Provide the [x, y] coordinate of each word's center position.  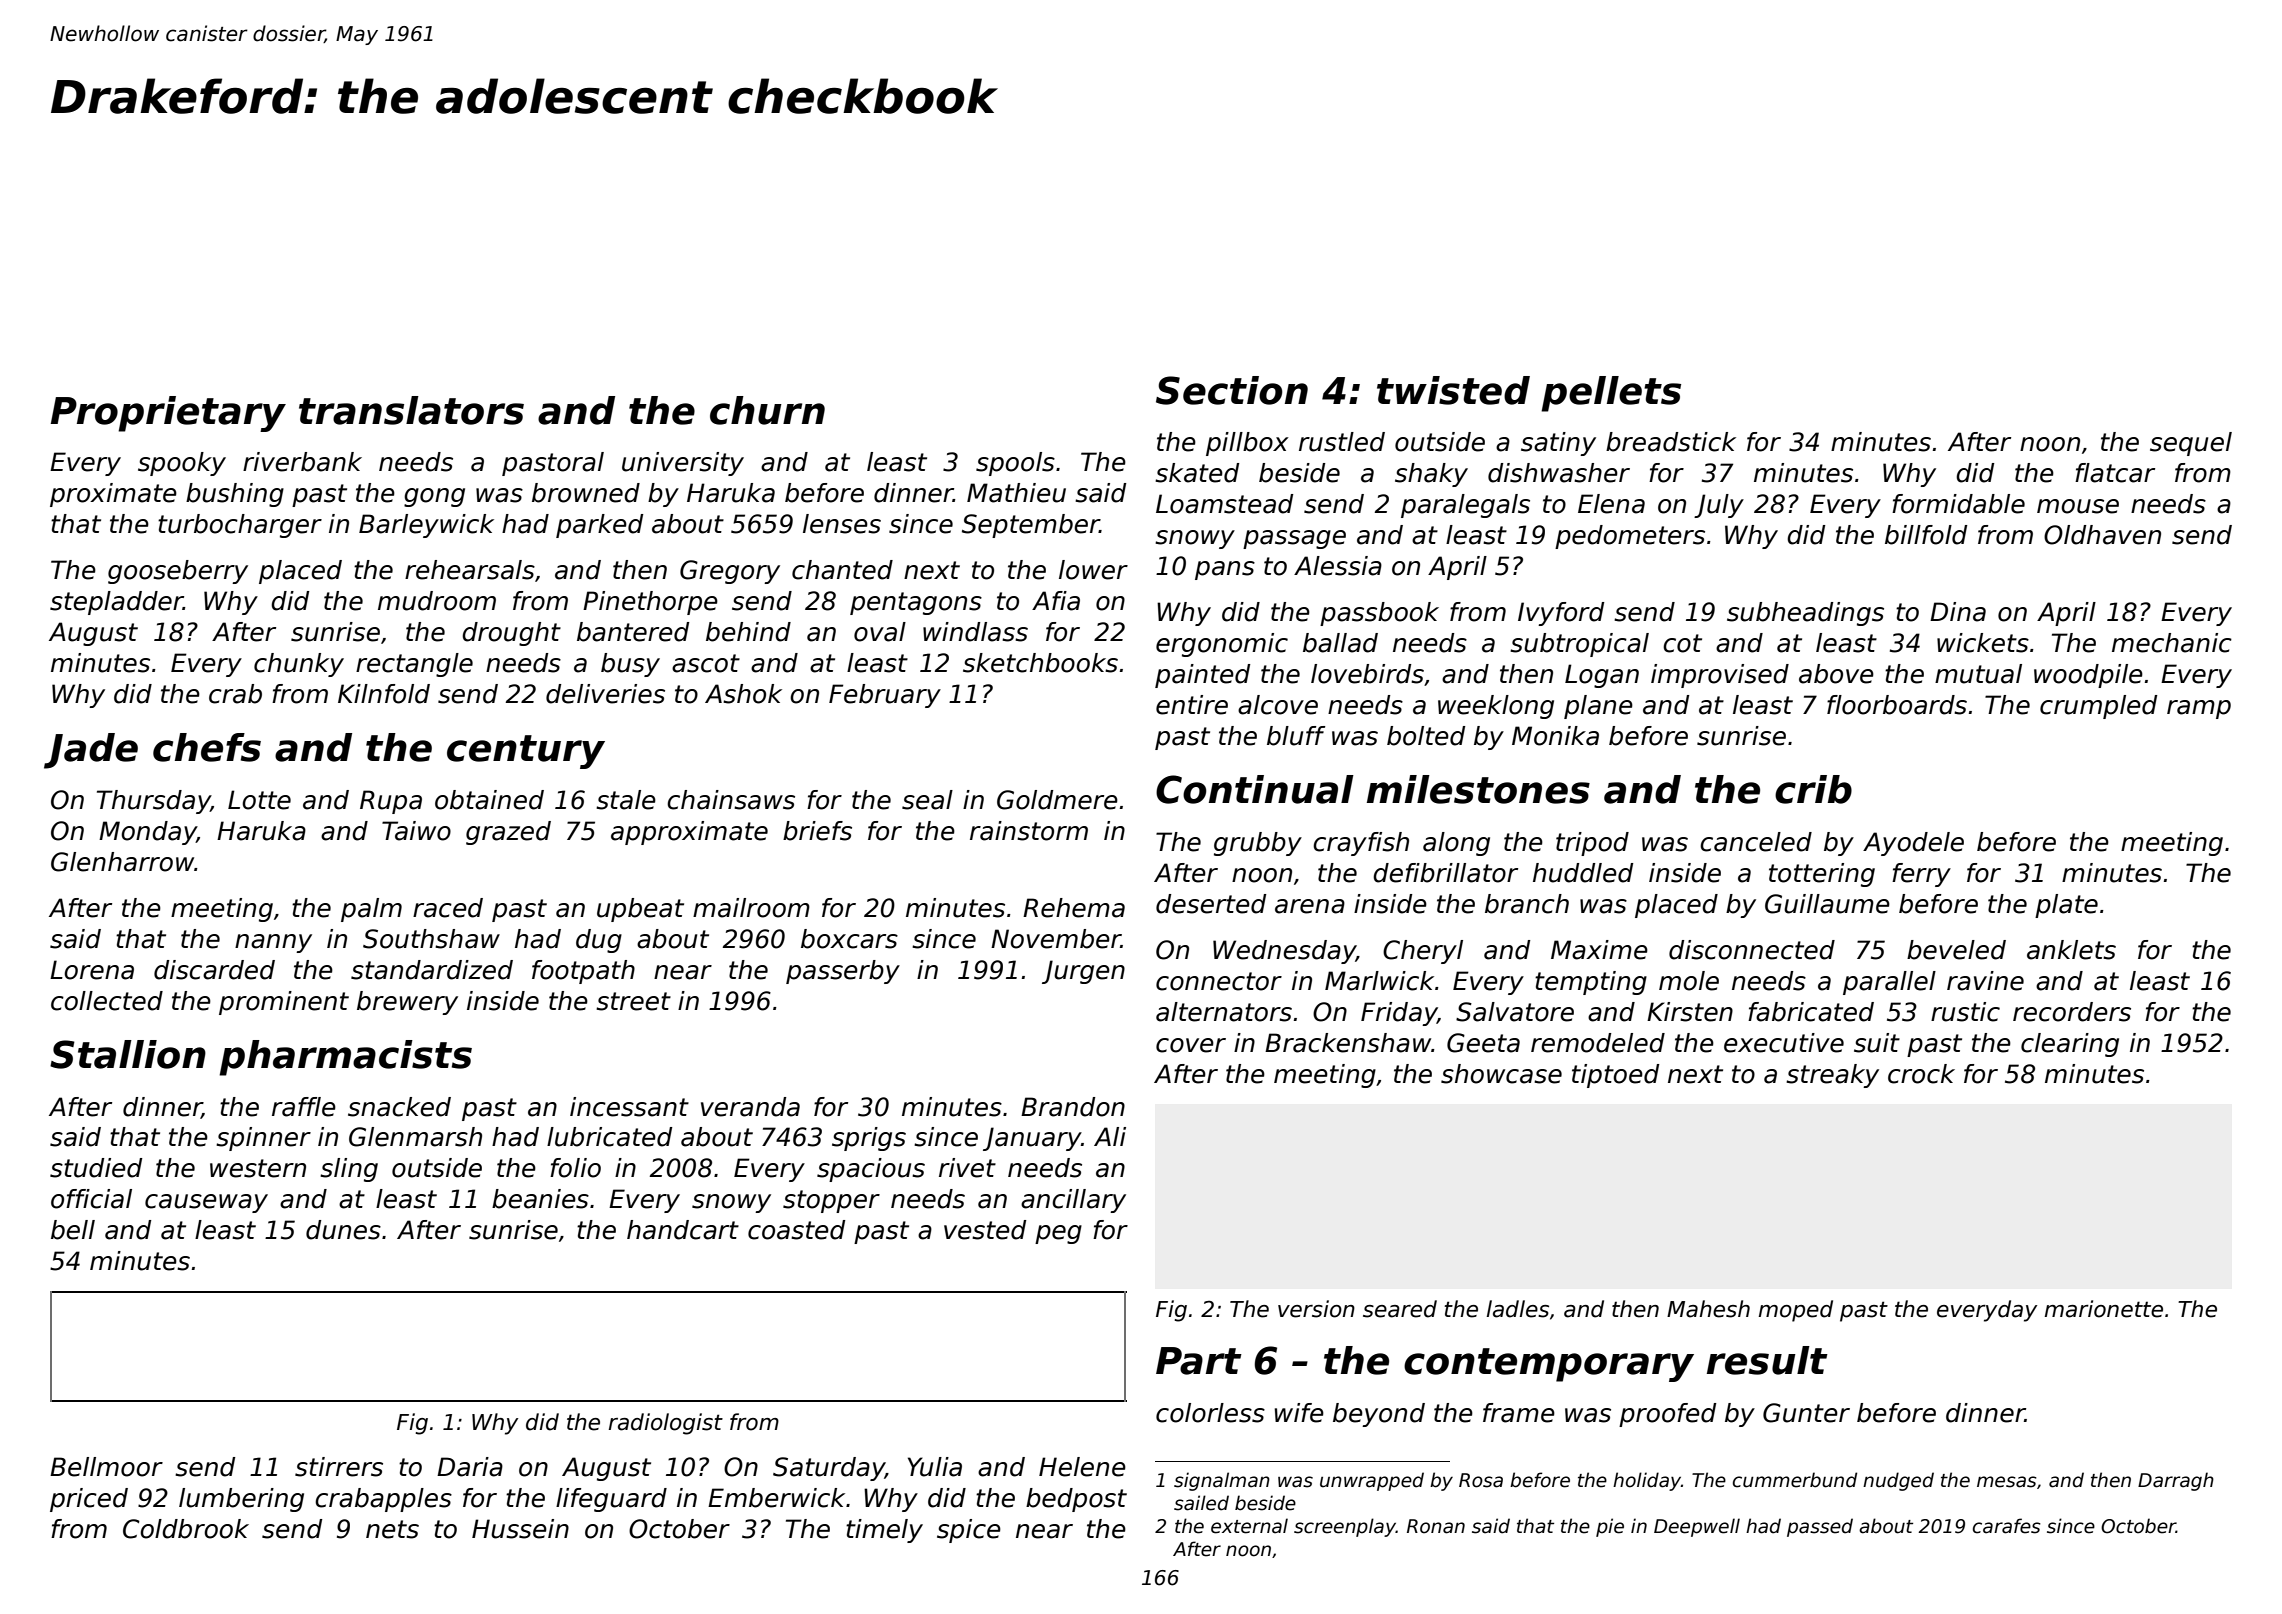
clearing [2070, 1045]
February [885, 696]
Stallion [128, 1054]
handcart [683, 1230]
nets [392, 1529]
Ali [1110, 1136]
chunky [299, 665]
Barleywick [426, 526]
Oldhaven [2102, 535]
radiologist [666, 1424]
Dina [1958, 612]
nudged [1898, 1481]
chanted [842, 570]
